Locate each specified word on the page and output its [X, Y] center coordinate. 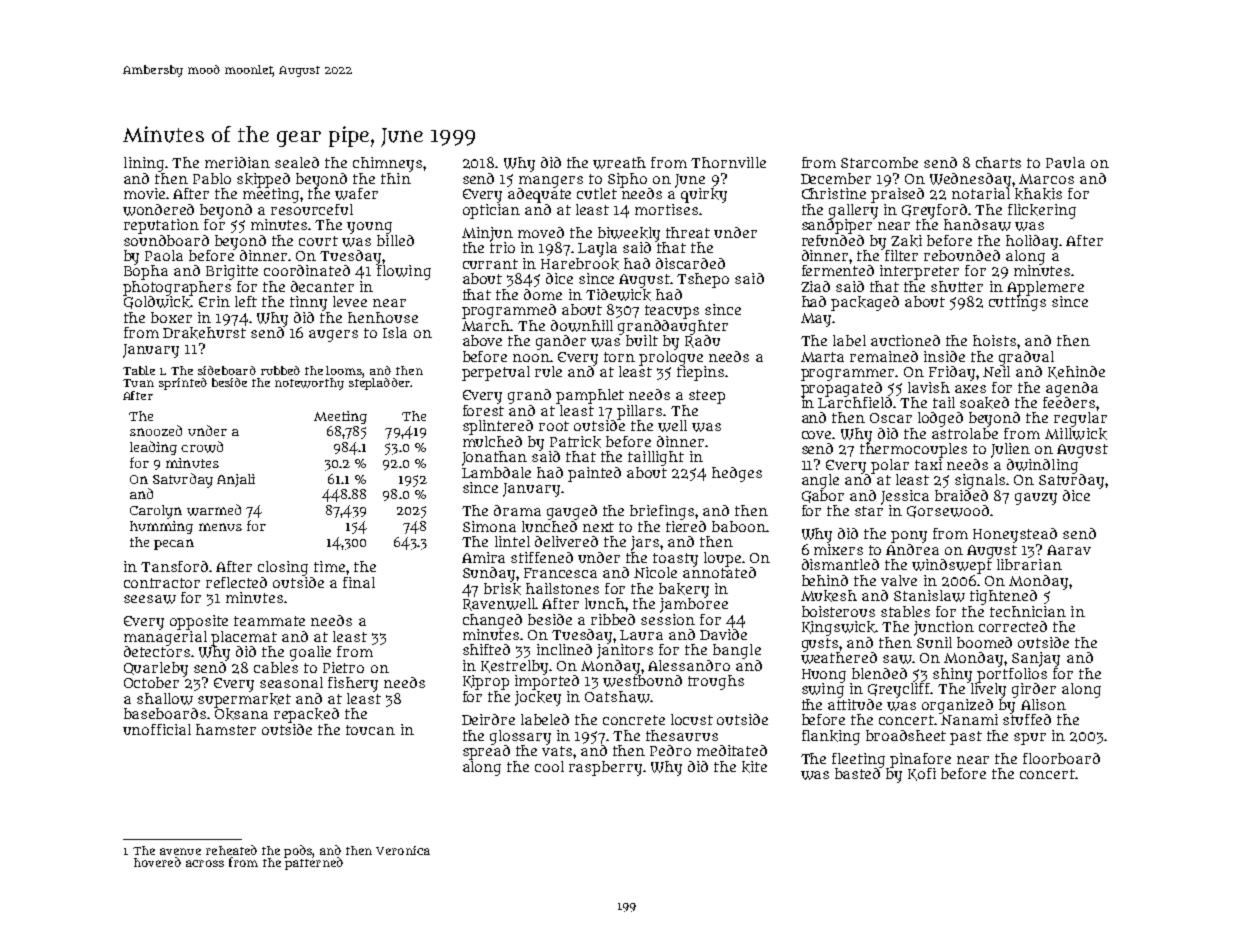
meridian [237, 162]
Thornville [728, 162]
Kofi [922, 774]
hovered [157, 862]
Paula [1065, 162]
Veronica [403, 850]
